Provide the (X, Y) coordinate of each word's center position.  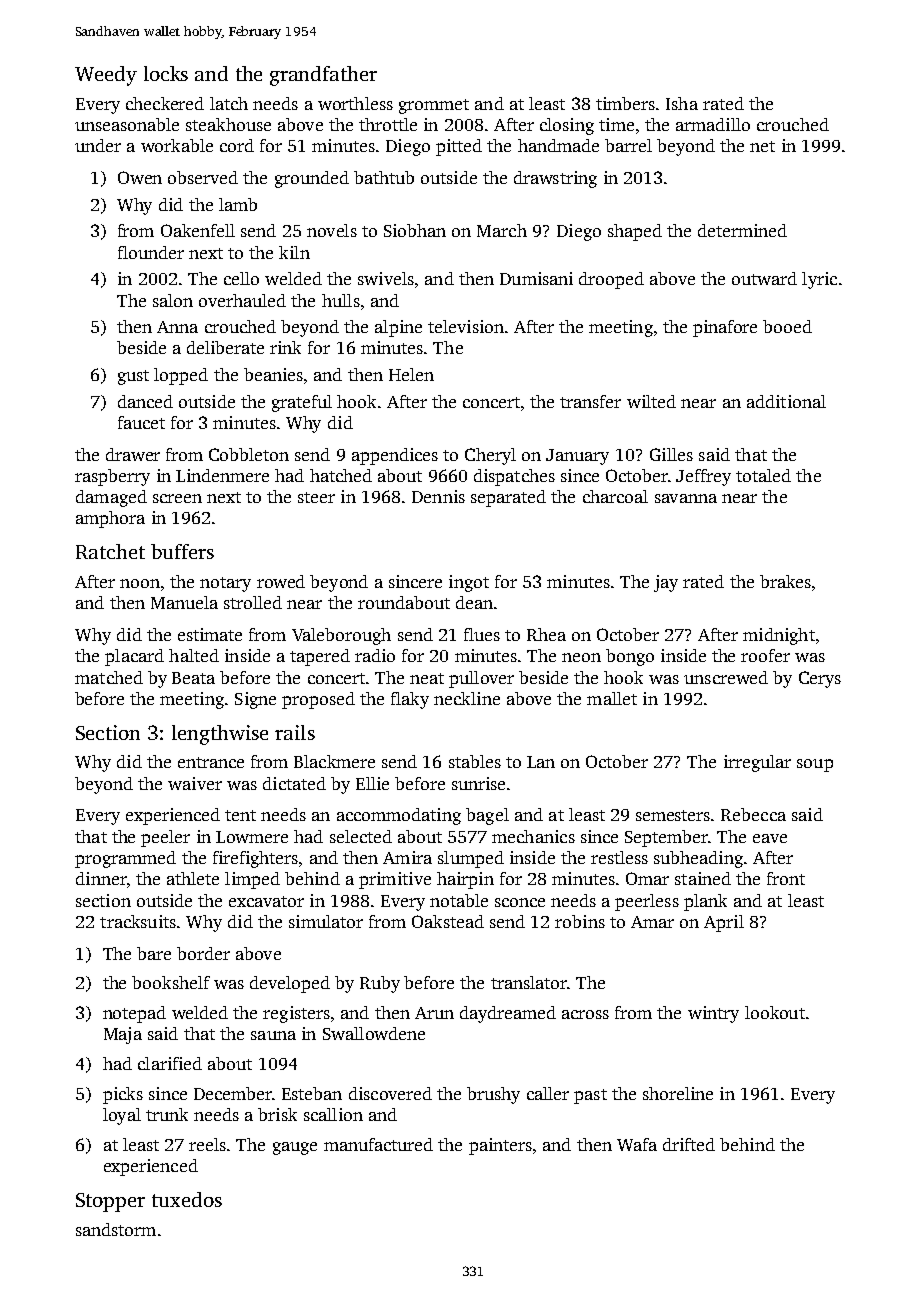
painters (500, 1146)
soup (815, 765)
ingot (469, 583)
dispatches (514, 477)
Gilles (671, 454)
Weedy (106, 76)
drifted (689, 1144)
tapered (320, 657)
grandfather (323, 76)
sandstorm (116, 1229)
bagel (487, 816)
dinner (101, 878)
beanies (273, 374)
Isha (682, 103)
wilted (651, 401)
